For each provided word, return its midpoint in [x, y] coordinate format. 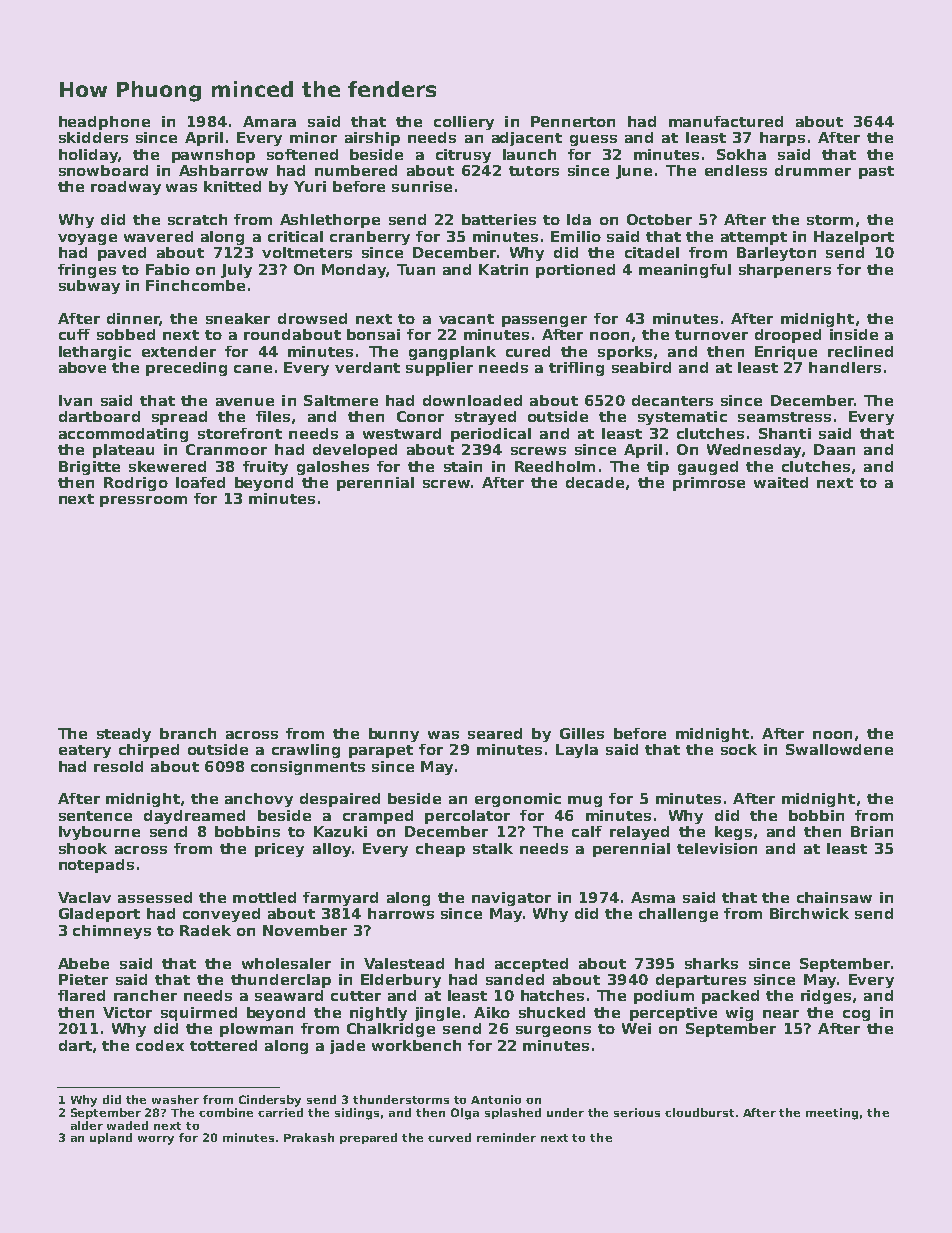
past [876, 172]
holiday [88, 156]
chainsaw [834, 897]
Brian [872, 831]
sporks [625, 353]
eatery [85, 751]
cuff [74, 334]
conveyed [221, 915]
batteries [499, 219]
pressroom [143, 501]
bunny [394, 735]
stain [463, 466]
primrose [709, 484]
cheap [440, 850]
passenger [544, 321]
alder [87, 1125]
